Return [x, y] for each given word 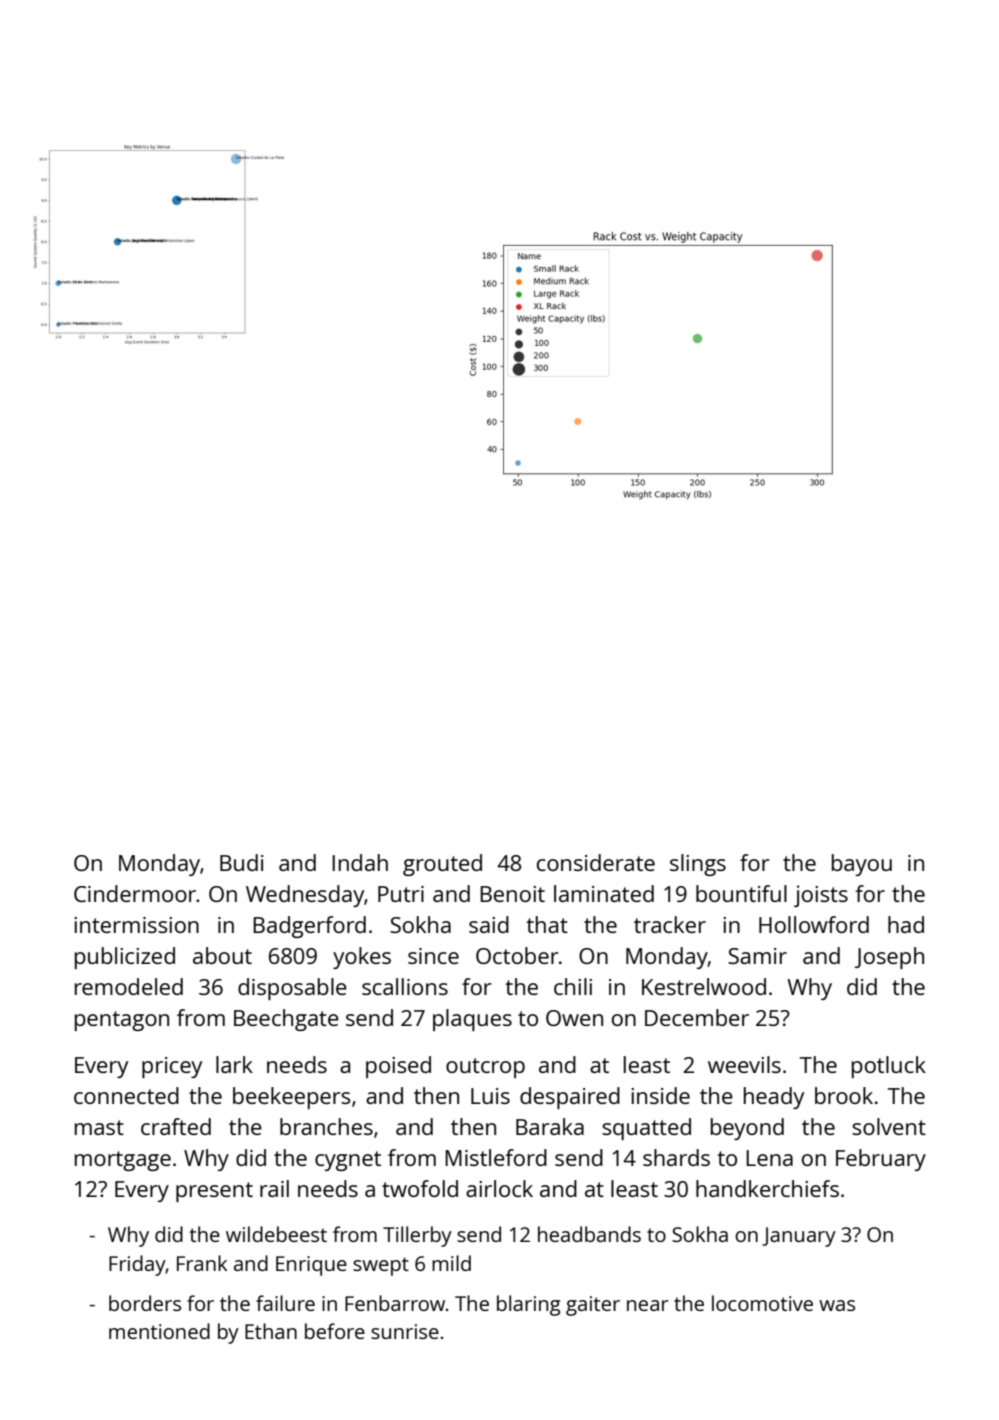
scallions [405, 986]
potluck [889, 1067]
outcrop [485, 1068]
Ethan [271, 1331]
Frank [202, 1263]
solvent [889, 1126]
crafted [176, 1126]
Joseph [889, 958]
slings [698, 865]
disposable [292, 989]
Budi [241, 862]
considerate [596, 862]
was [837, 1305]
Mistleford [496, 1157]
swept [381, 1266]
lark [234, 1064]
